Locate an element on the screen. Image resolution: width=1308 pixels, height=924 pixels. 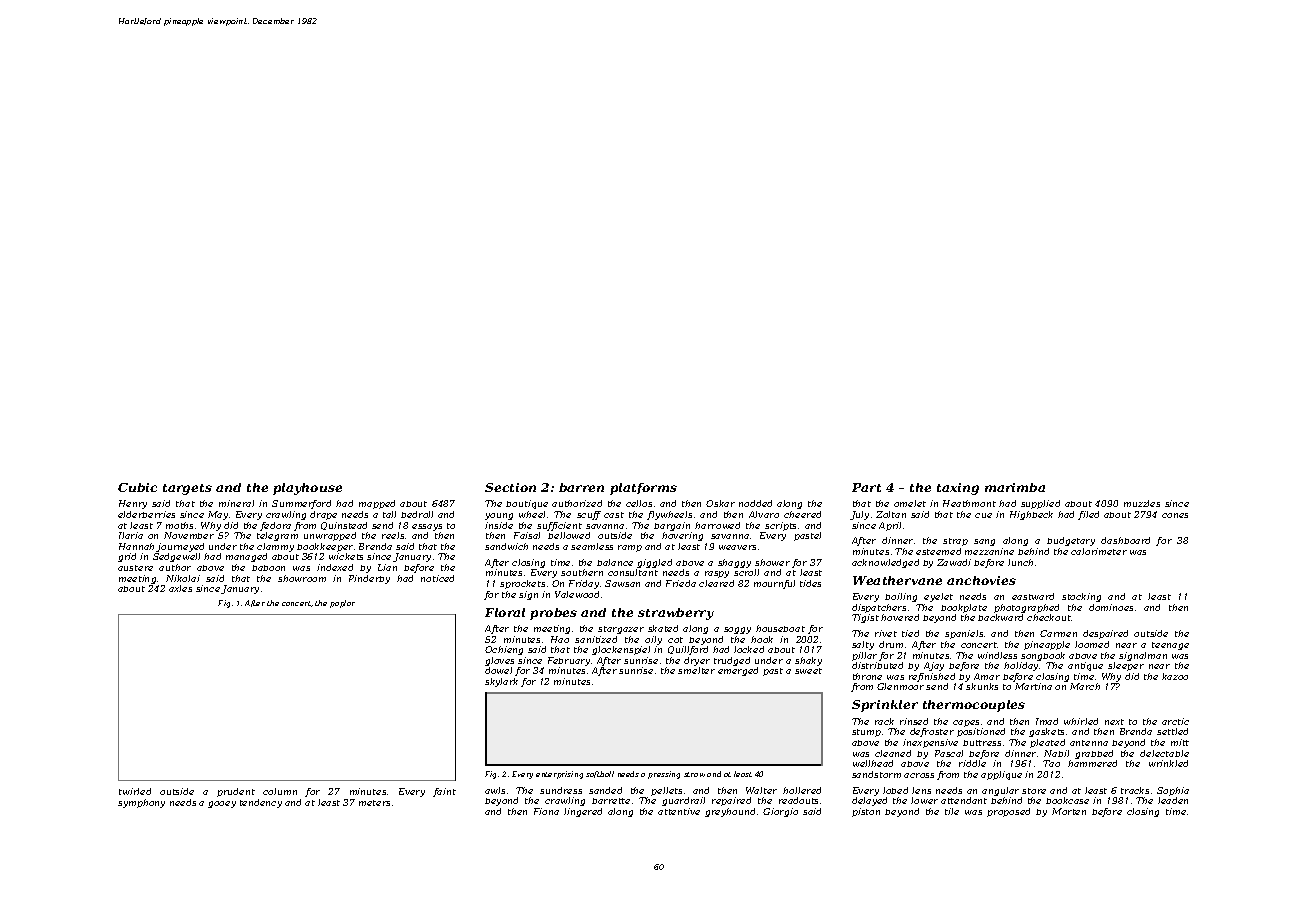
Morten is located at coordinates (1069, 811).
